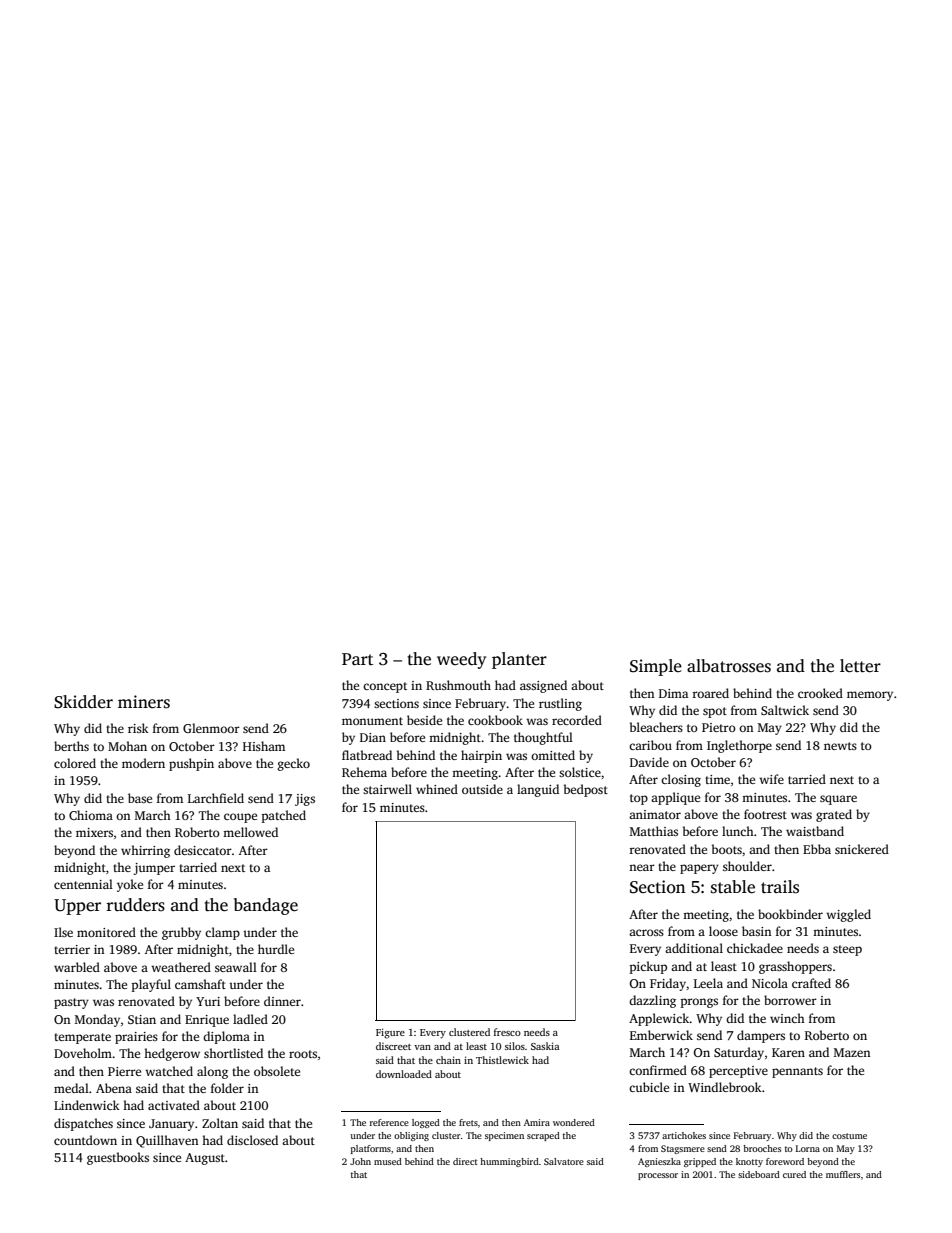  I want to click on Figure, so click(390, 1033).
